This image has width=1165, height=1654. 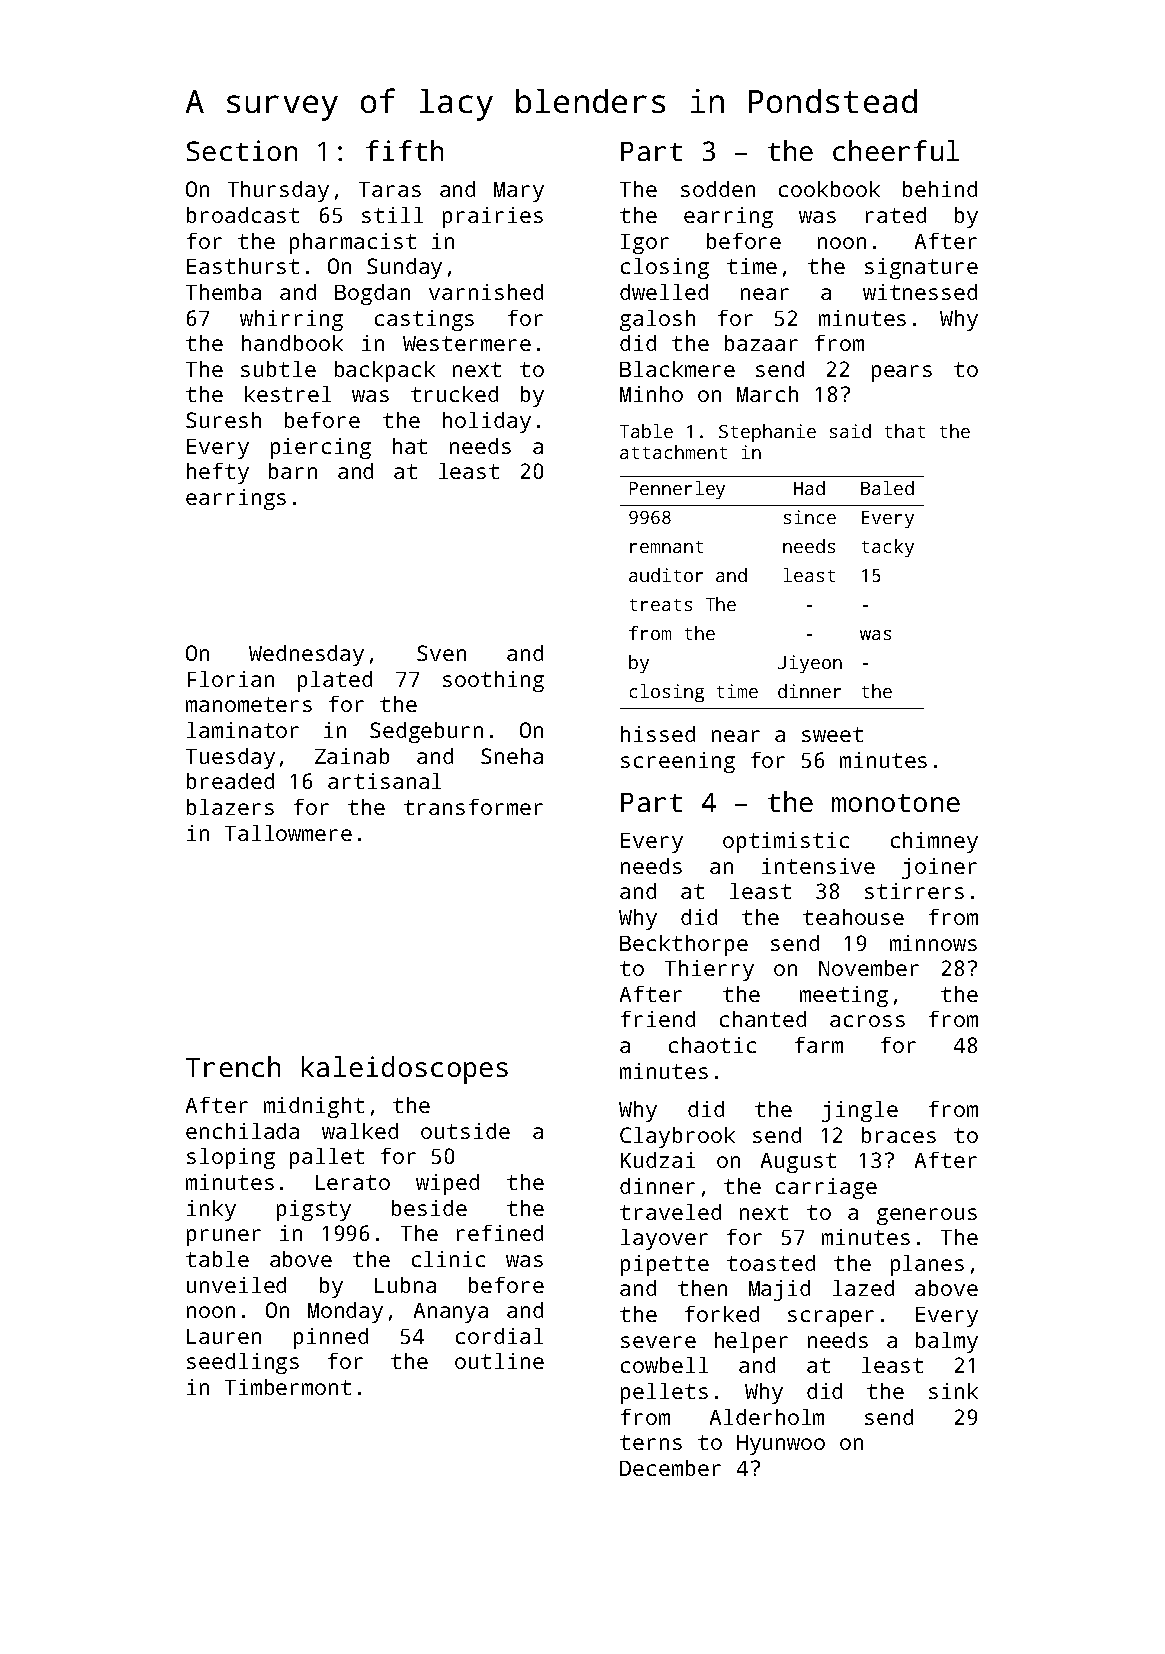 I want to click on Beckthorpe, so click(x=684, y=945).
